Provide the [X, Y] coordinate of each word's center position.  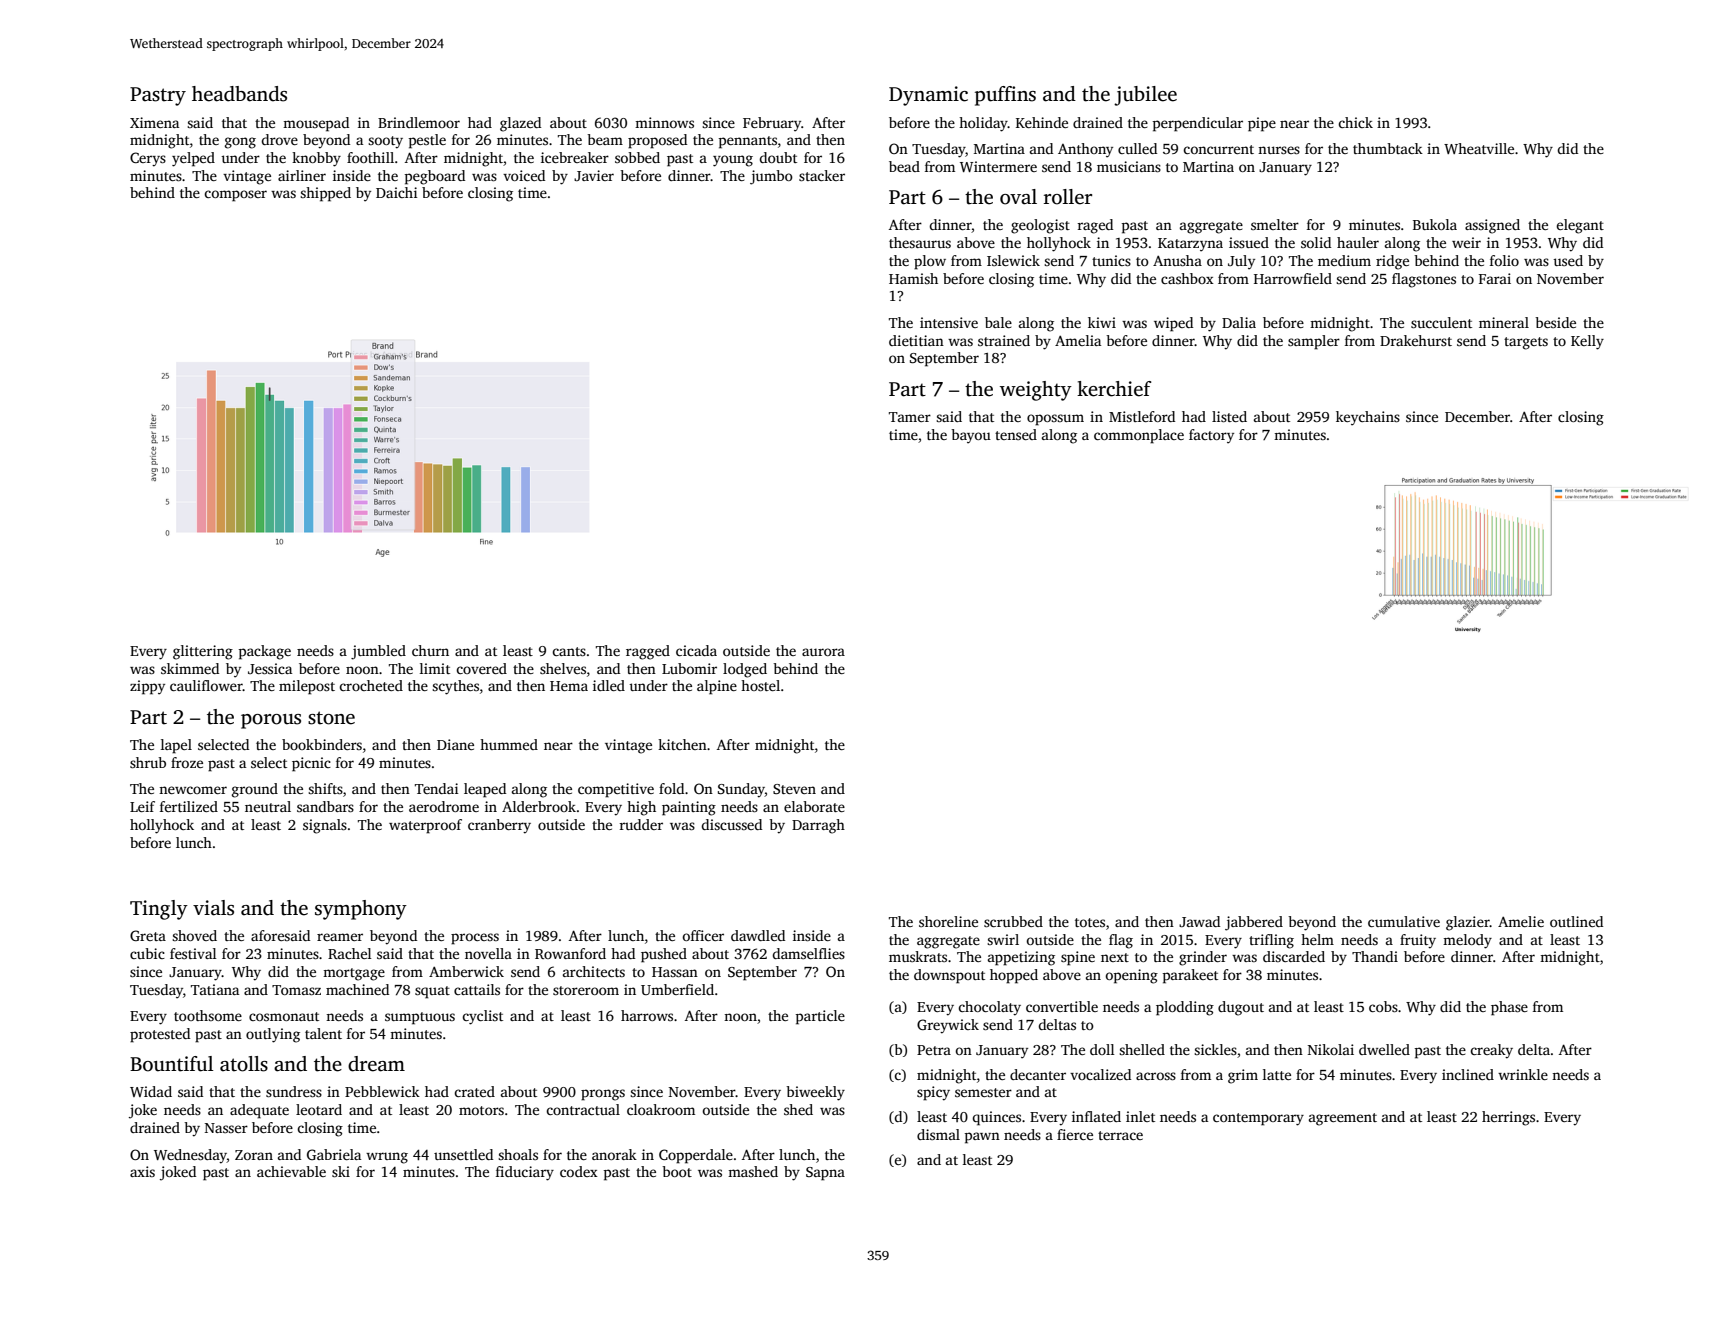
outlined [1576, 921]
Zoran [254, 1155]
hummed [509, 744]
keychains [1368, 418]
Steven [794, 789]
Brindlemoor [419, 122]
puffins [1005, 96]
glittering [203, 652]
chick [1355, 122]
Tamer [910, 417]
